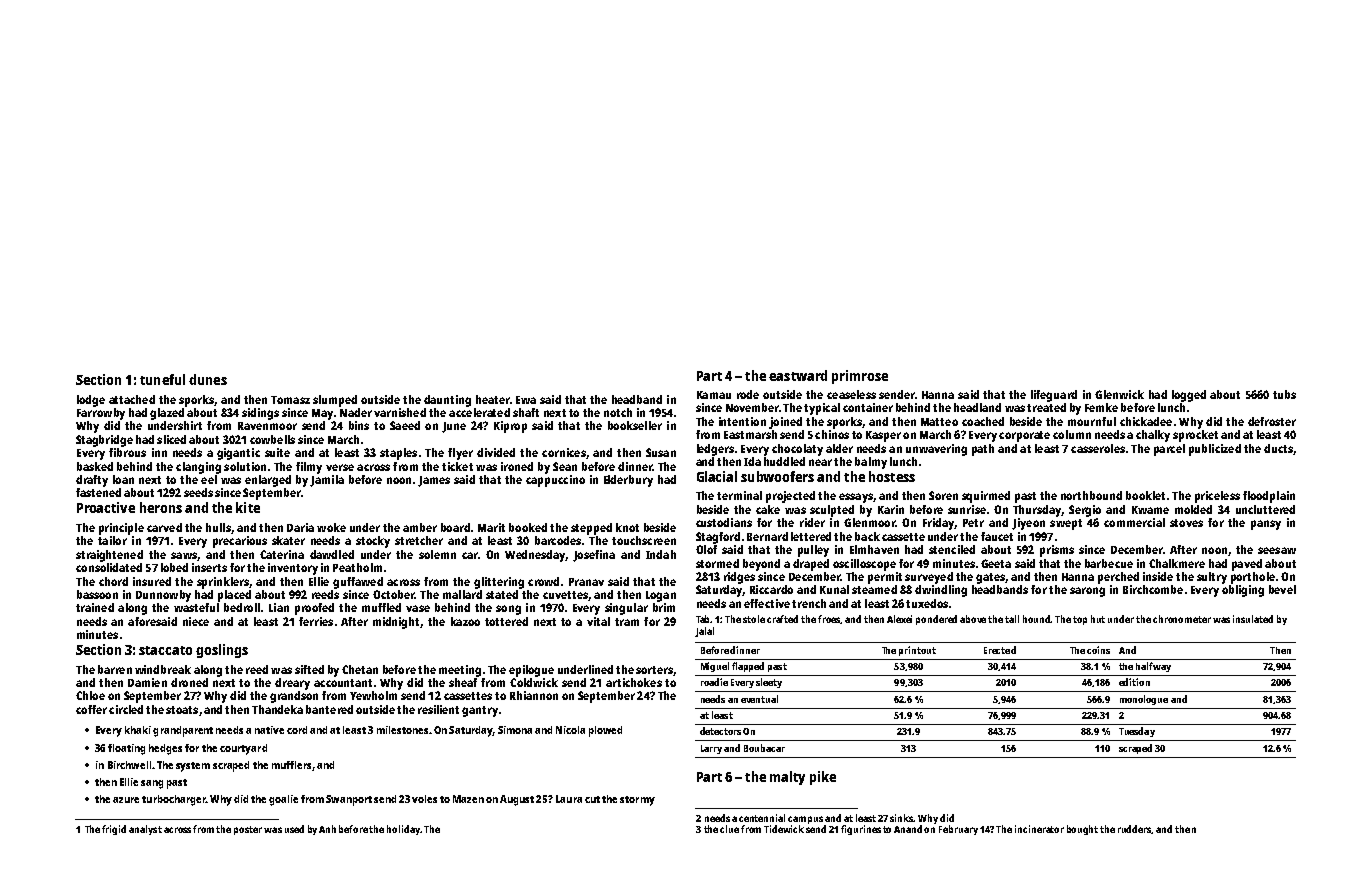 This screenshot has height=887, width=1372. What do you see at coordinates (162, 379) in the screenshot?
I see `tuneful` at bounding box center [162, 379].
